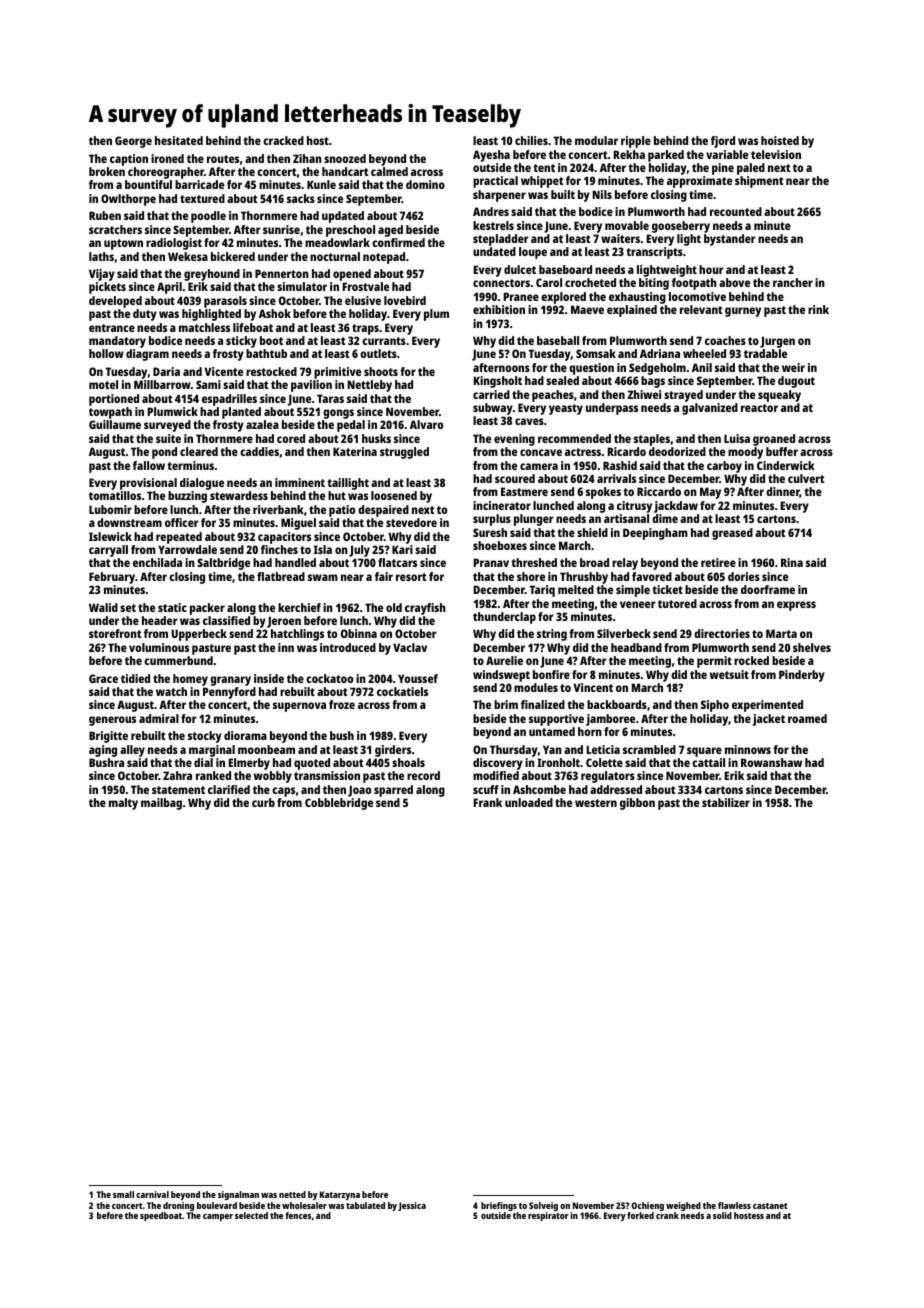 This screenshot has height=1308, width=924. What do you see at coordinates (133, 142) in the screenshot?
I see `George` at bounding box center [133, 142].
